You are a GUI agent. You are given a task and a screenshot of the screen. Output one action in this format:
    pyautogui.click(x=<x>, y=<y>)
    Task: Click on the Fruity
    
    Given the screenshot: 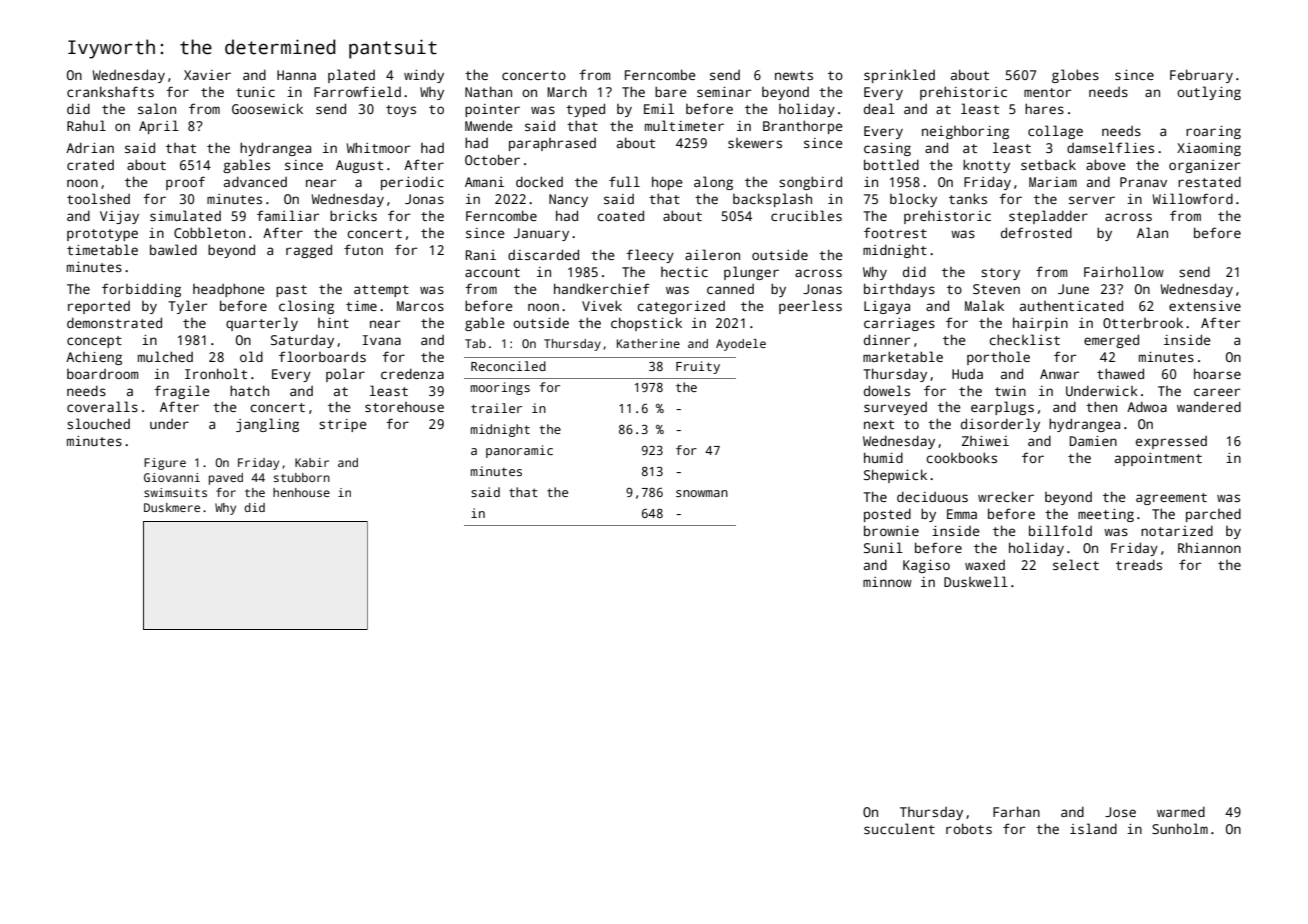 What is the action you would take?
    pyautogui.click(x=698, y=367)
